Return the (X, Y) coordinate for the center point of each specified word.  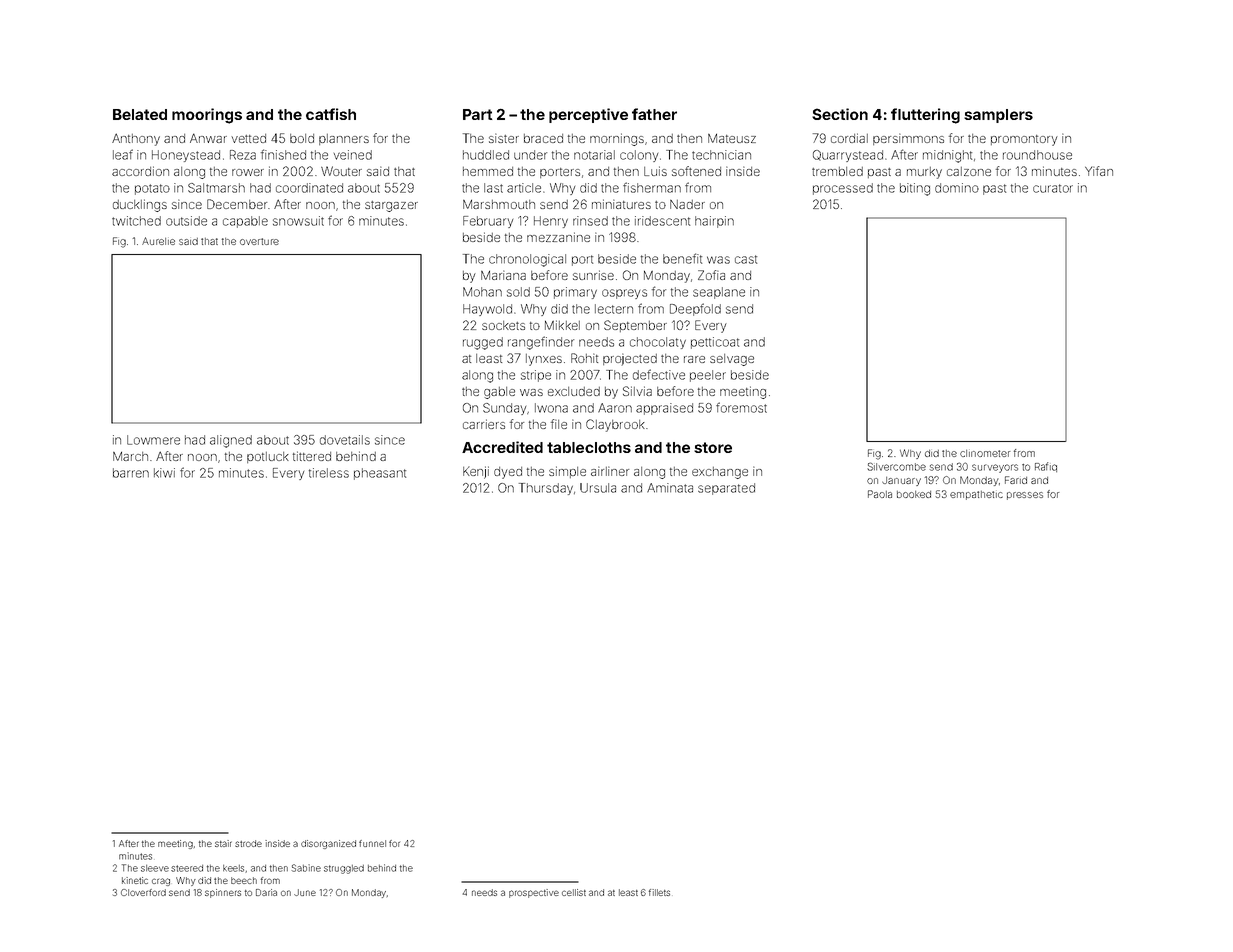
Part (477, 114)
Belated (140, 114)
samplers (998, 116)
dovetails (345, 440)
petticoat (715, 343)
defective (659, 374)
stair (223, 843)
